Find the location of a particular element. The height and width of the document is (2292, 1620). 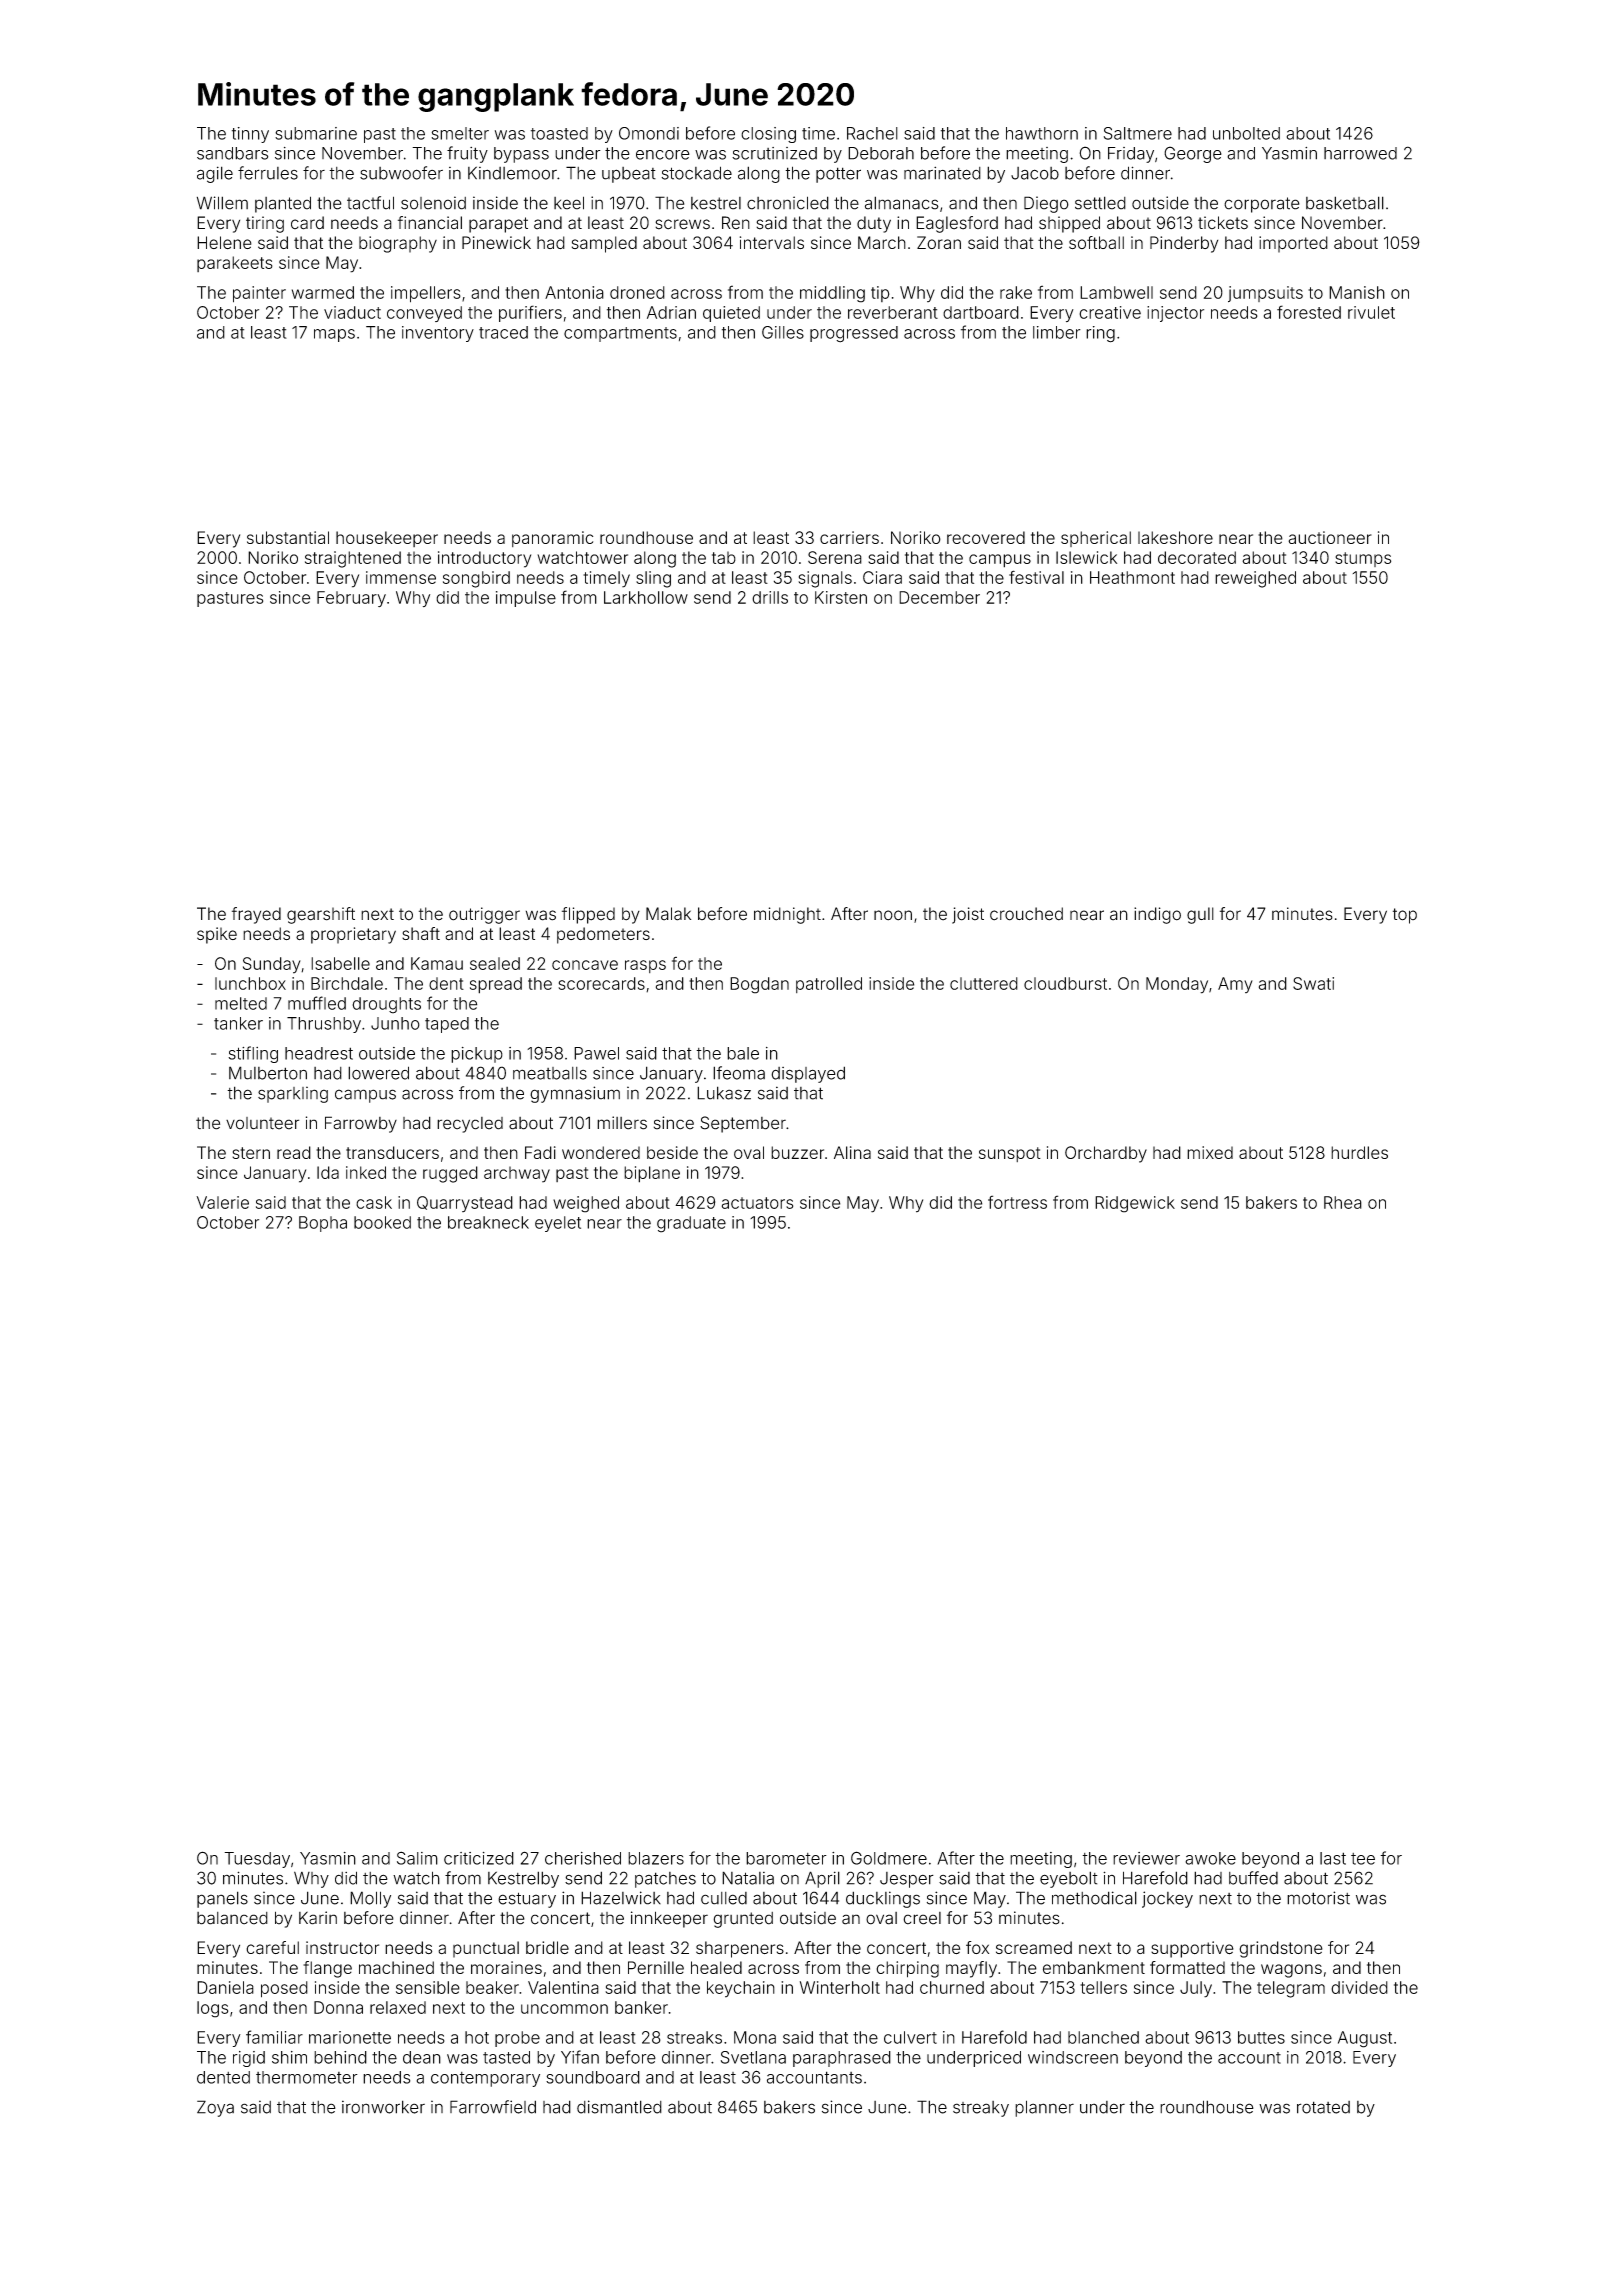

forested is located at coordinates (1309, 312).
